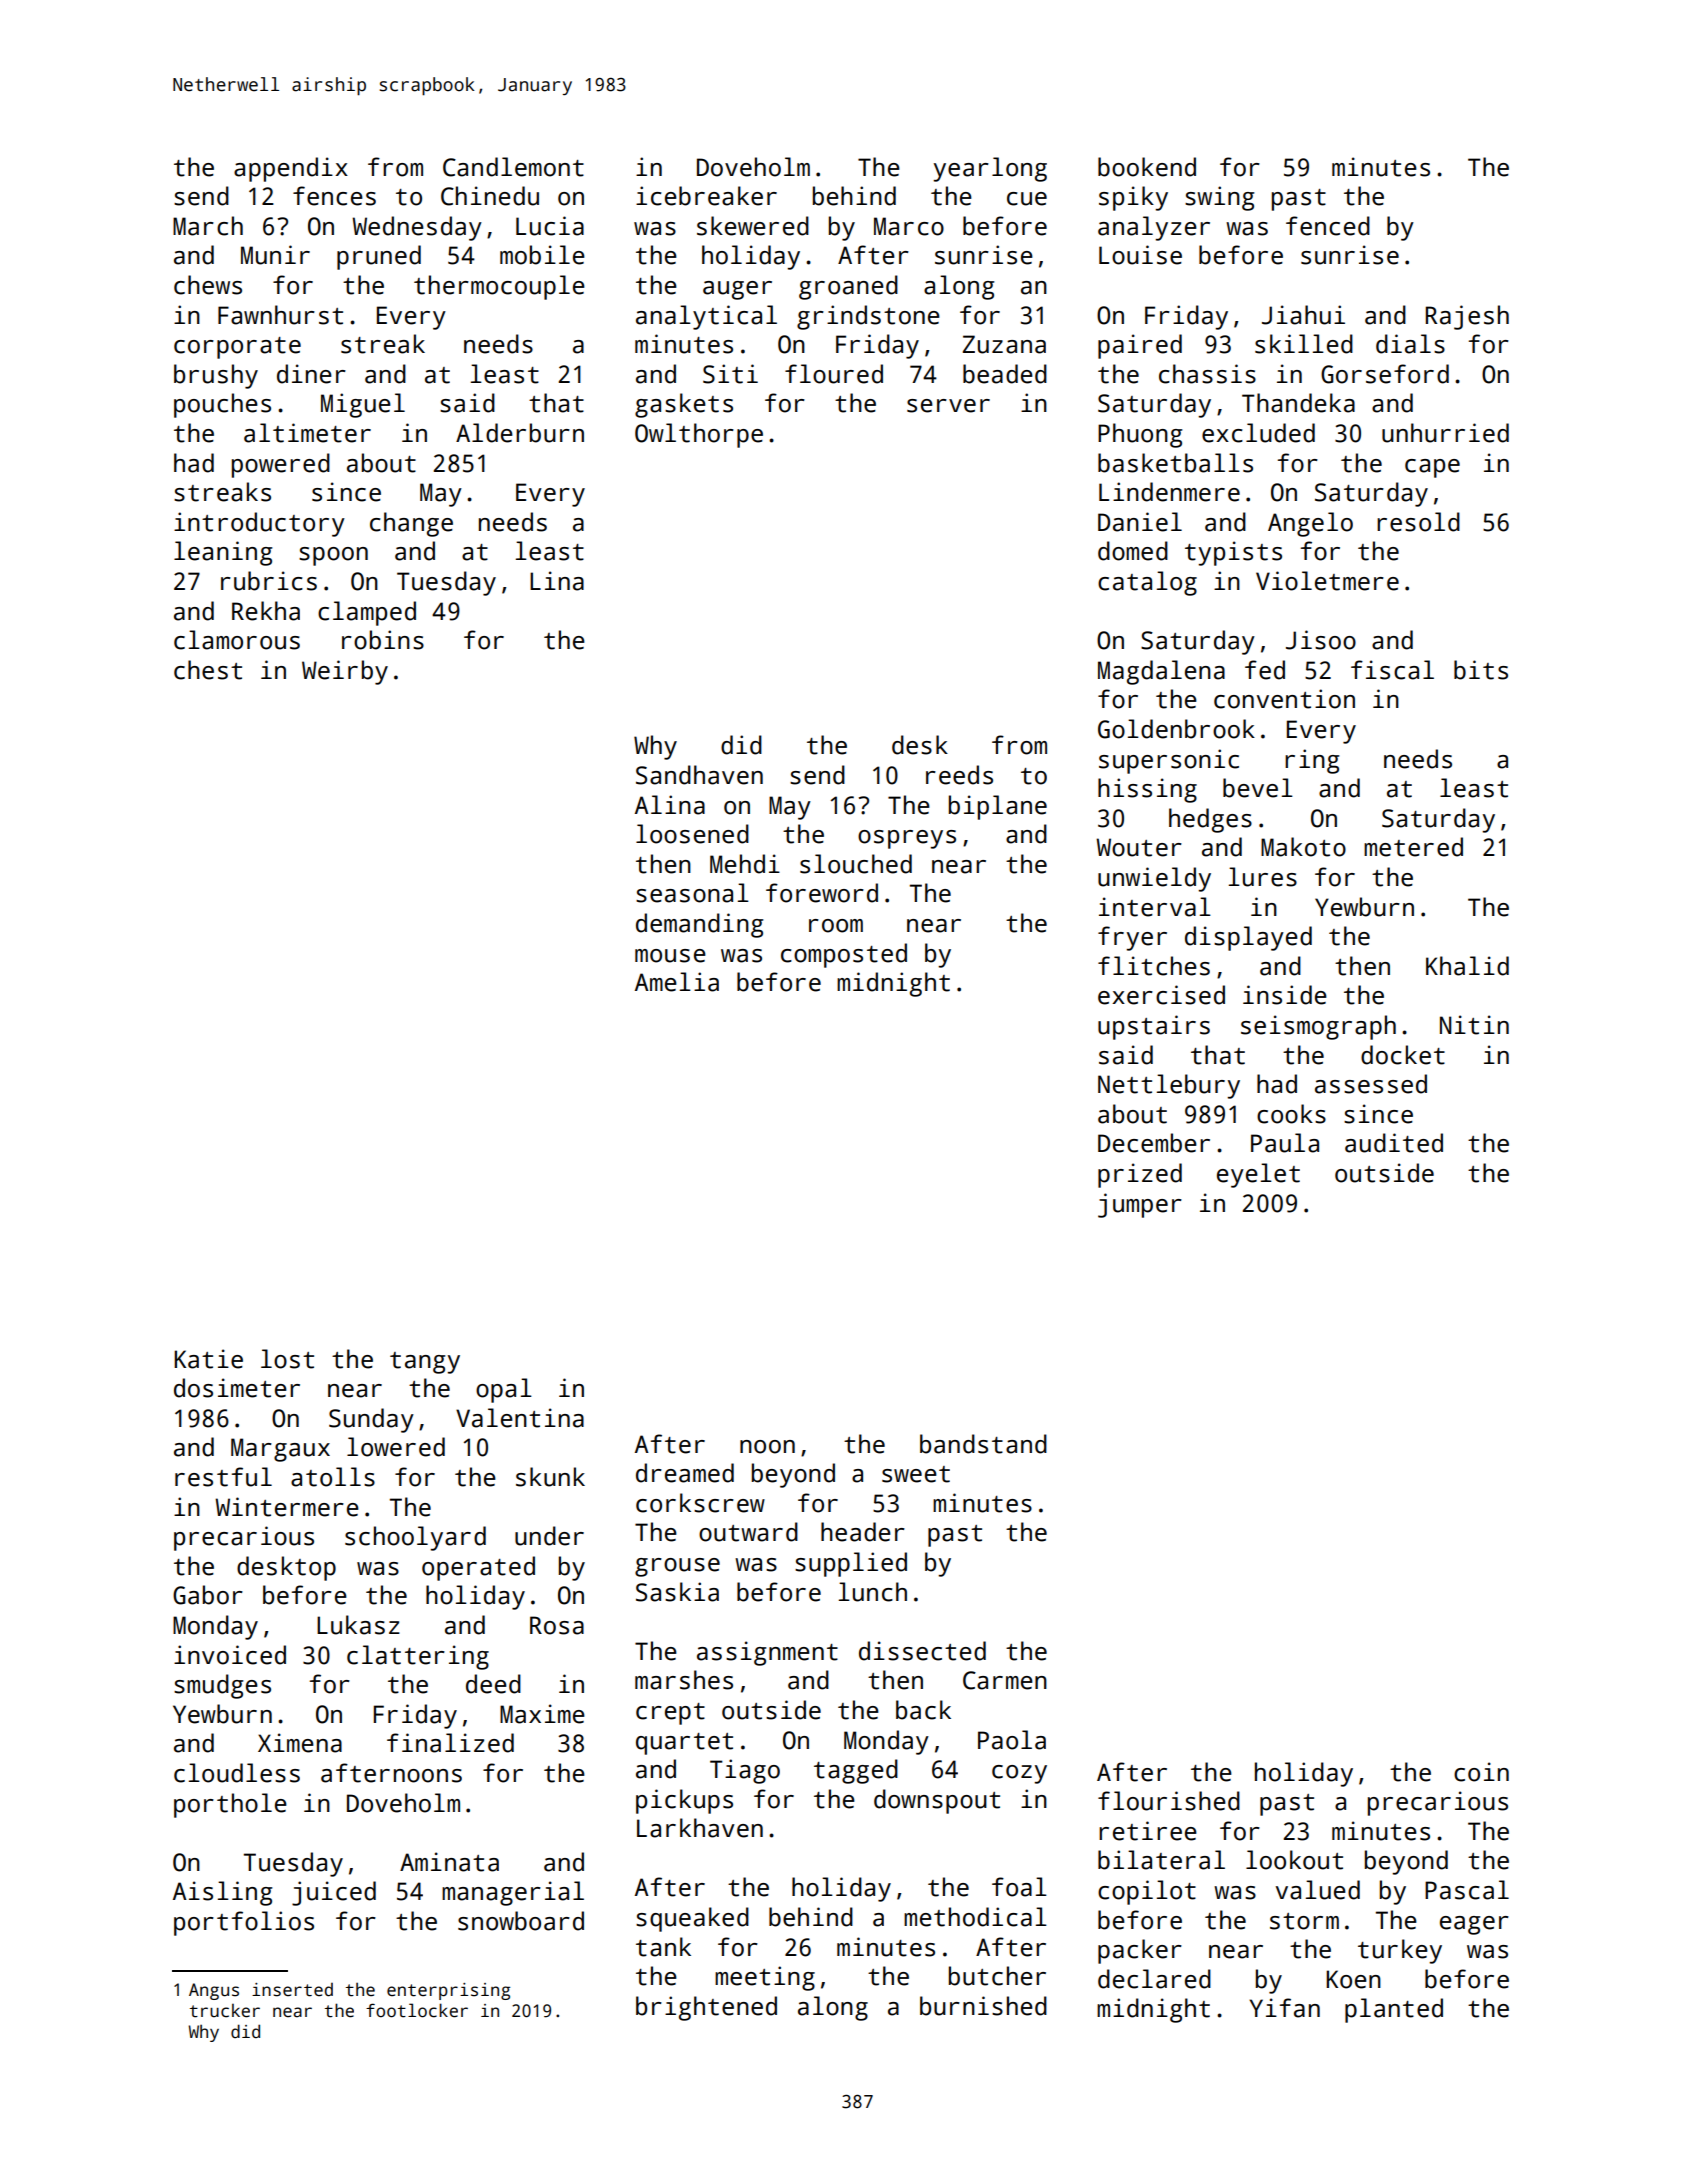 Image resolution: width=1683 pixels, height=2178 pixels. What do you see at coordinates (983, 2006) in the screenshot?
I see `burnished` at bounding box center [983, 2006].
